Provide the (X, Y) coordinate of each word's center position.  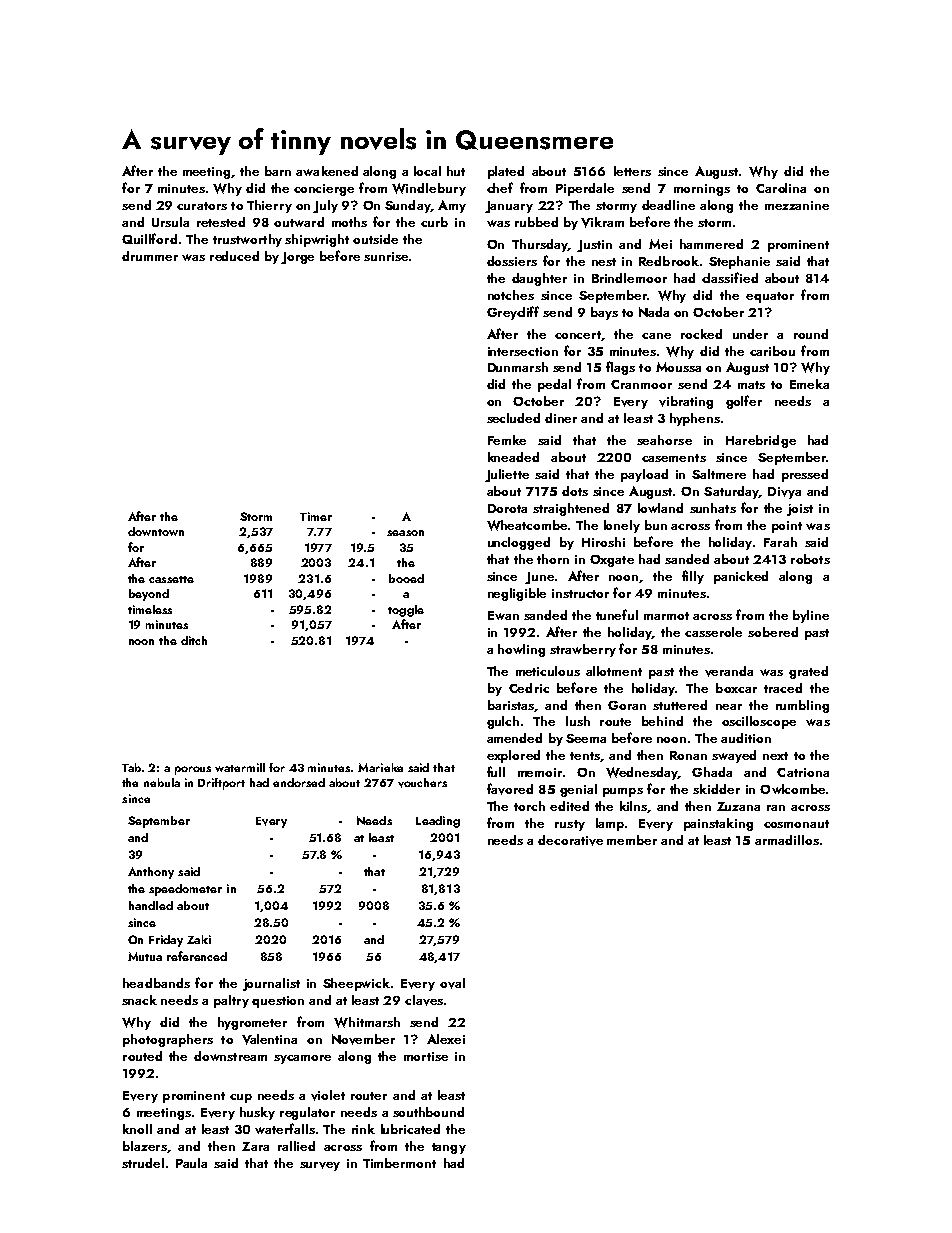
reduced (234, 256)
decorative (570, 840)
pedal (554, 385)
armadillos (787, 840)
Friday (166, 941)
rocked (701, 334)
